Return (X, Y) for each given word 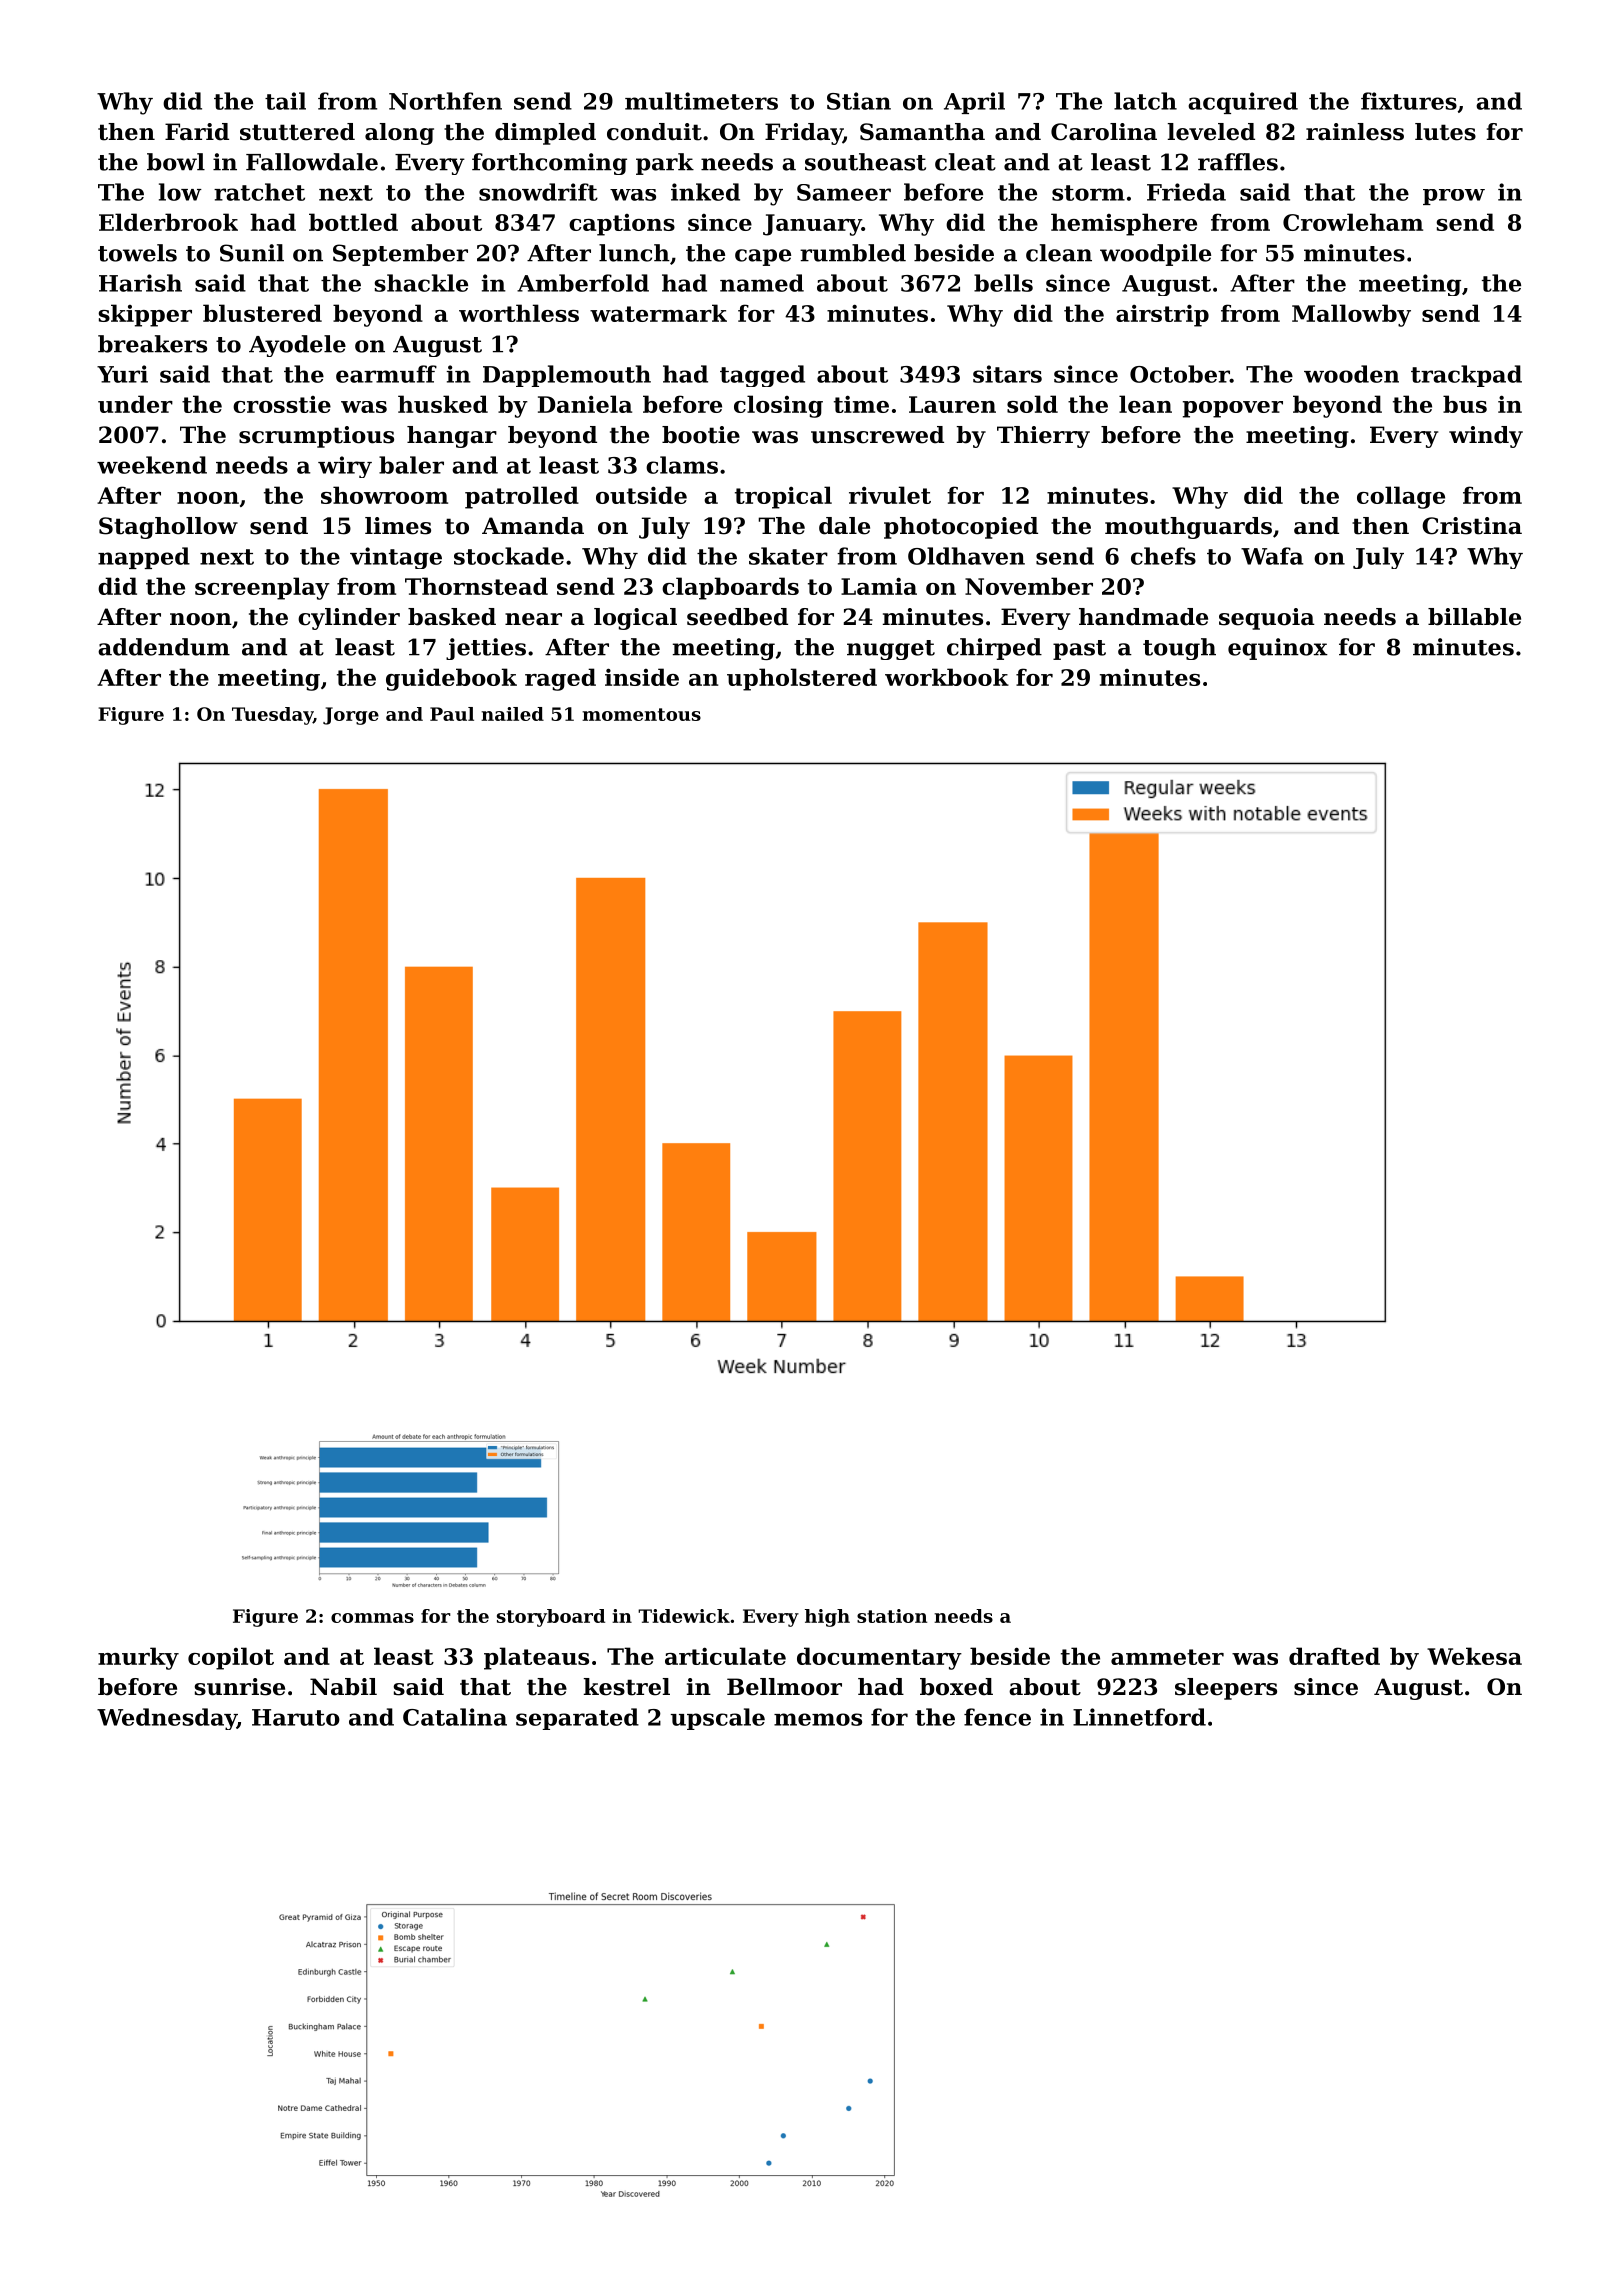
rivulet (890, 495)
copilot (231, 1658)
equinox (1278, 649)
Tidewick (684, 1616)
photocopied (961, 528)
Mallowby (1351, 315)
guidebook (451, 679)
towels (137, 253)
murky (138, 1658)
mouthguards (1188, 528)
